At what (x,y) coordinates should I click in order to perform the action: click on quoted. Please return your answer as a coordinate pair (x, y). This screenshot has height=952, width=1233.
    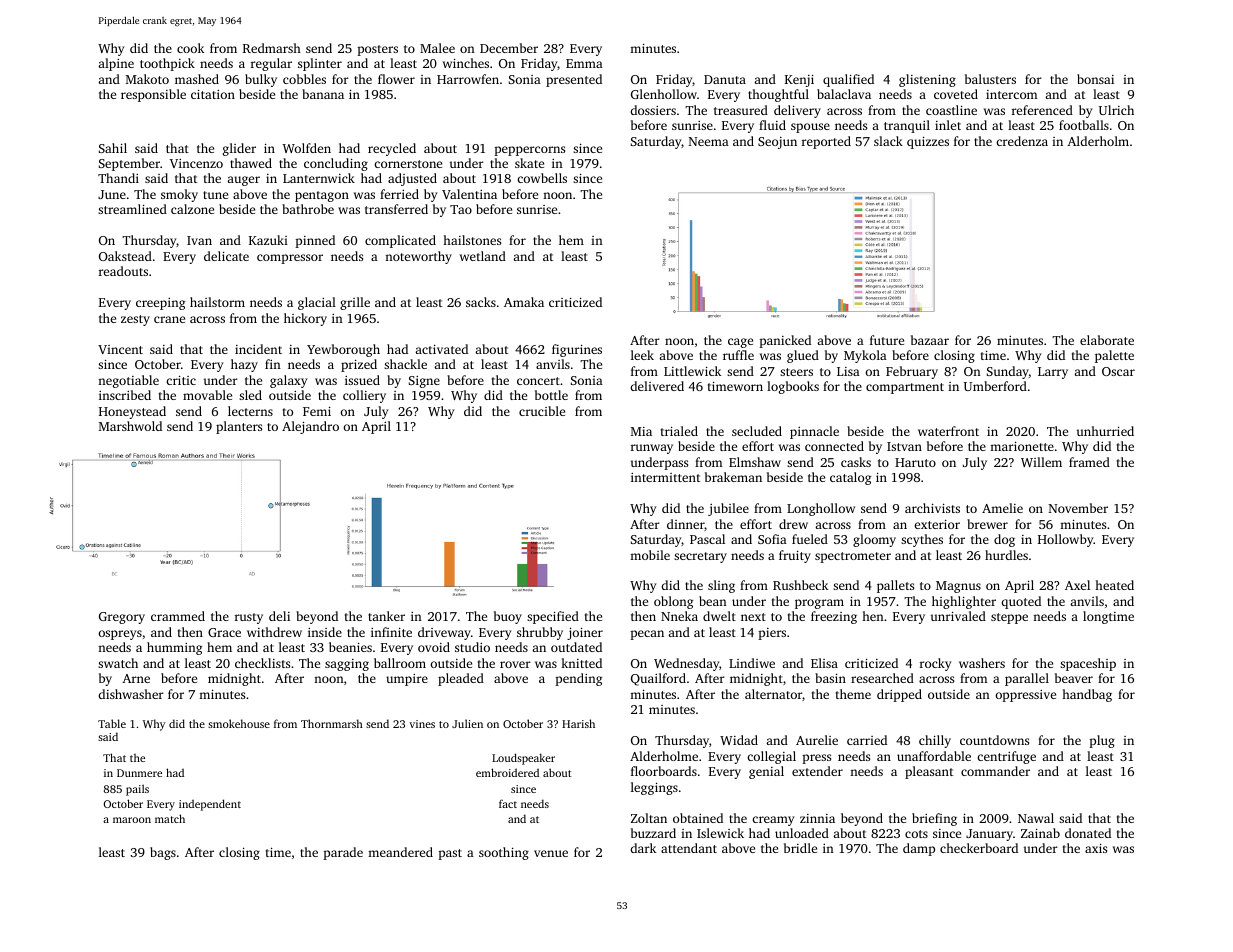
    Looking at the image, I should click on (1021, 602).
